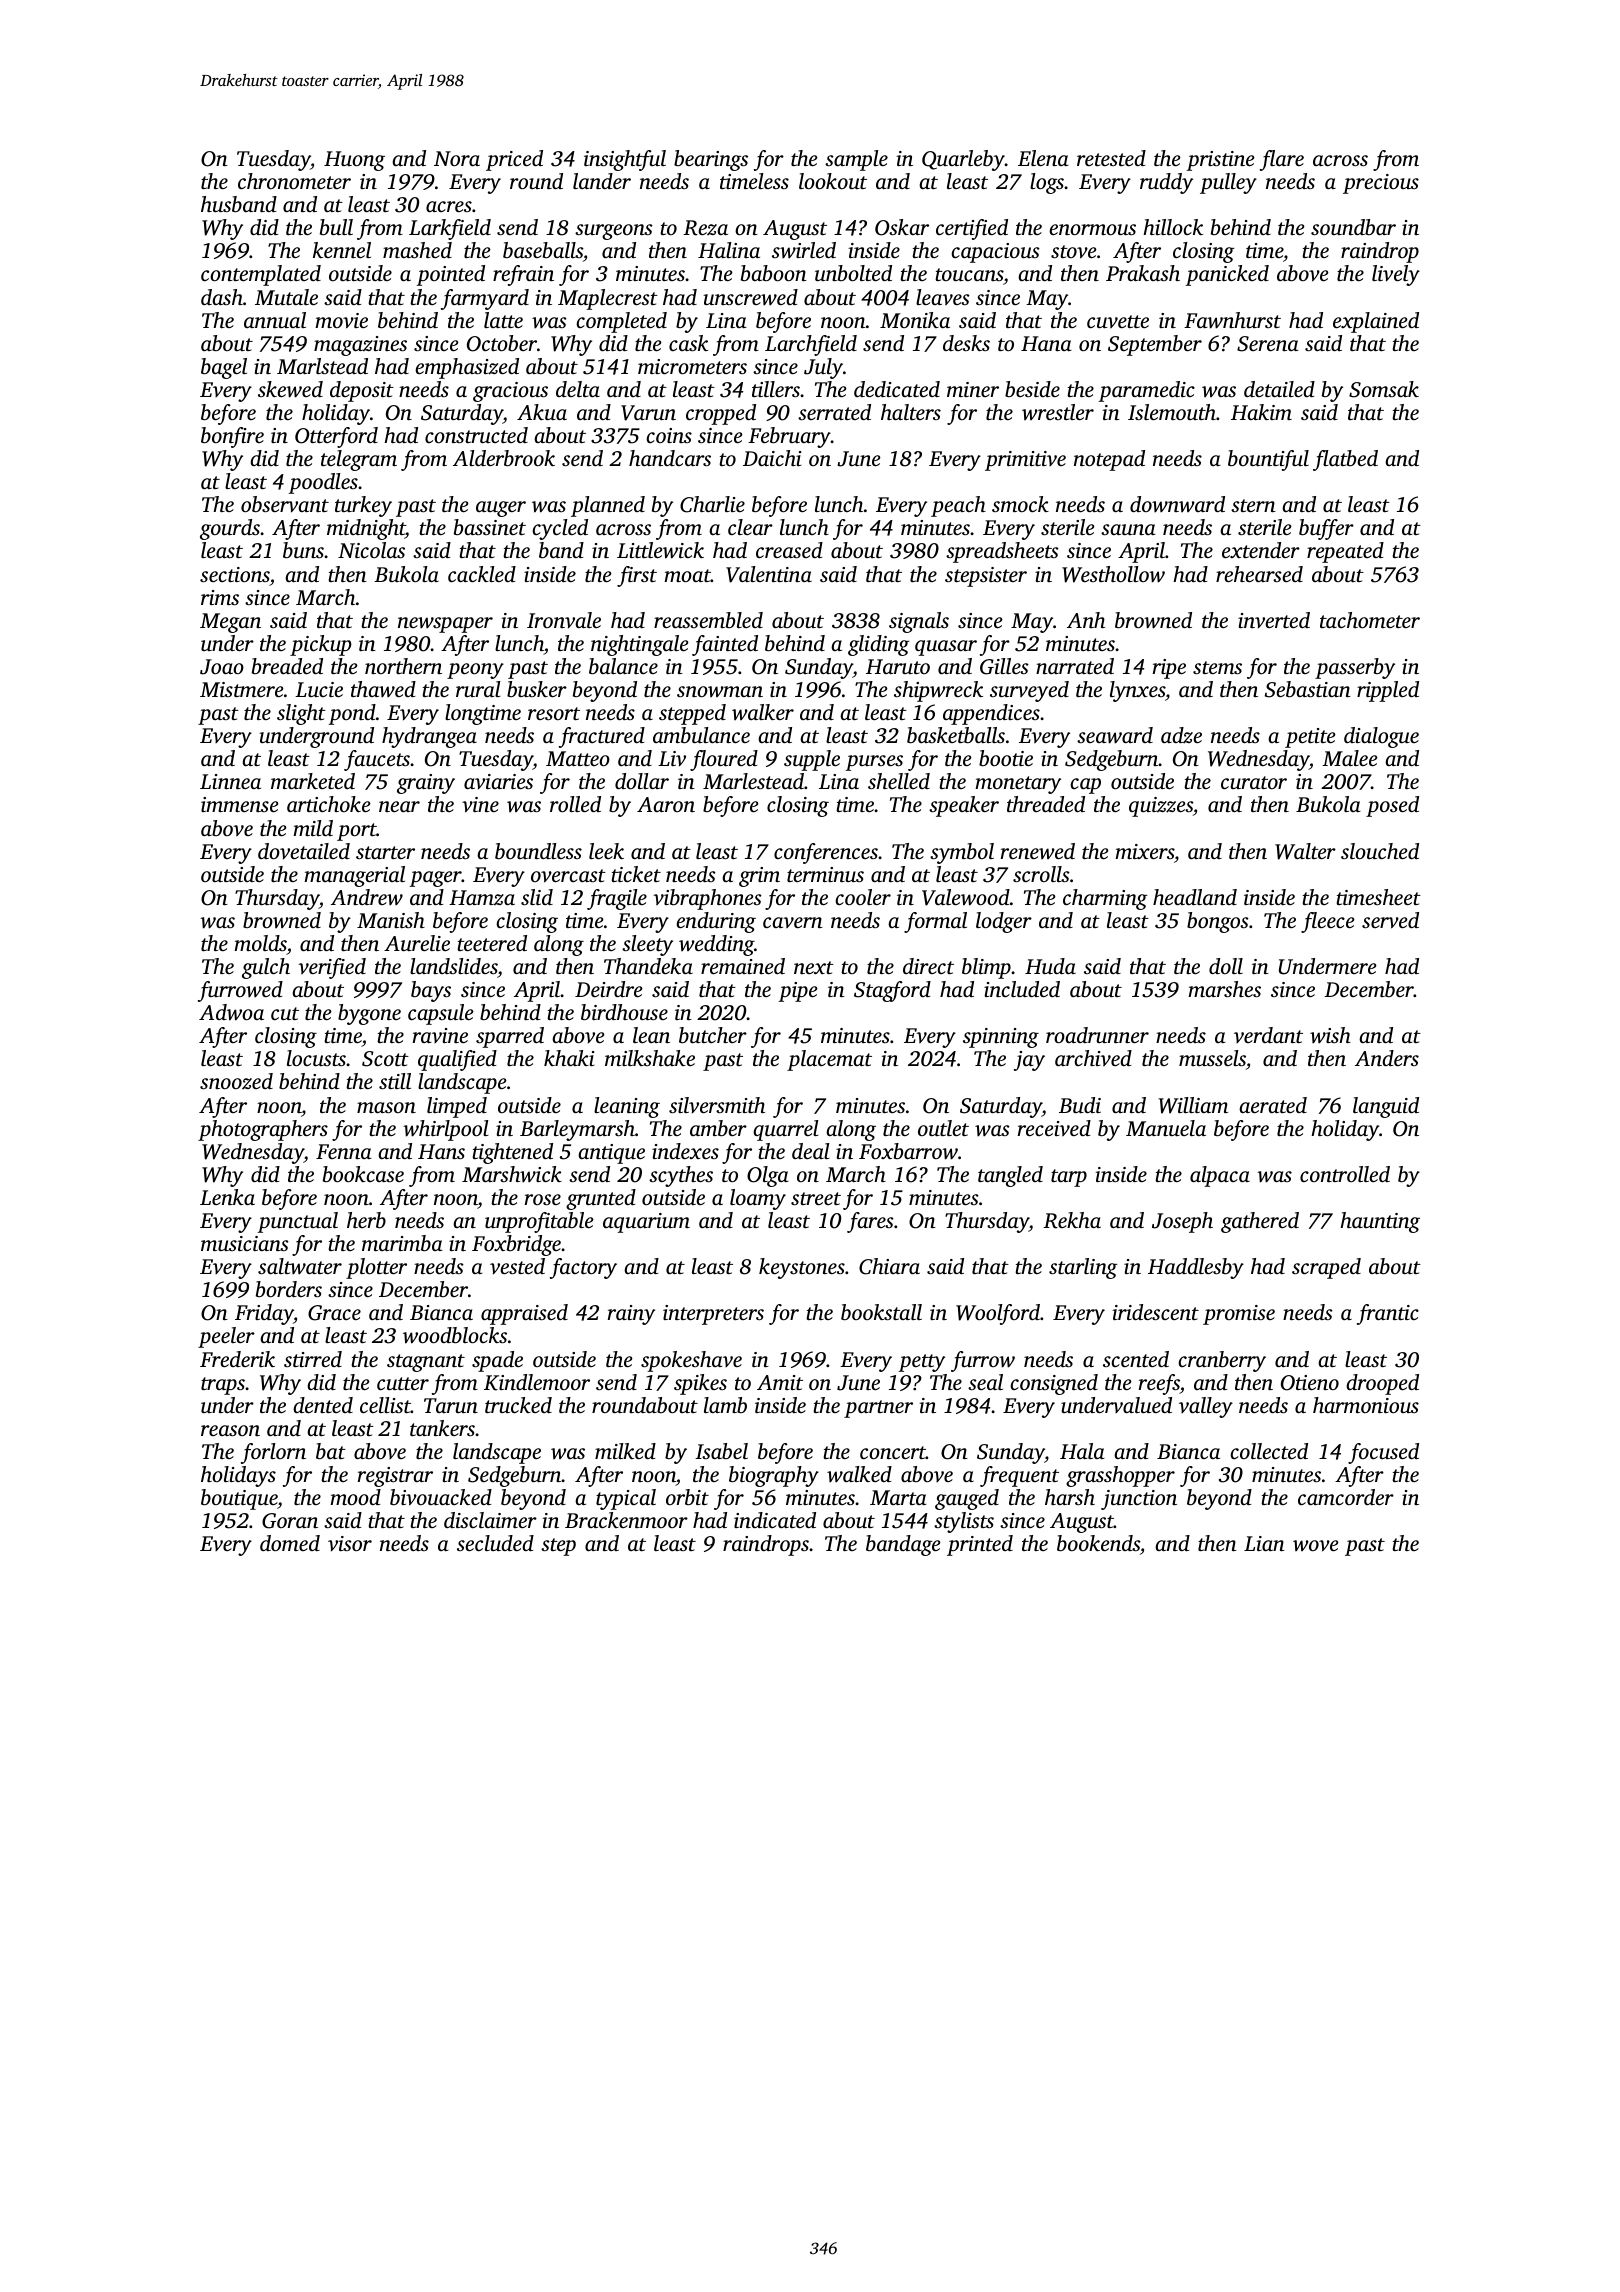 The width and height of the screenshot is (1620, 2292). Describe the element at coordinates (1388, 691) in the screenshot. I see `rippled` at that location.
